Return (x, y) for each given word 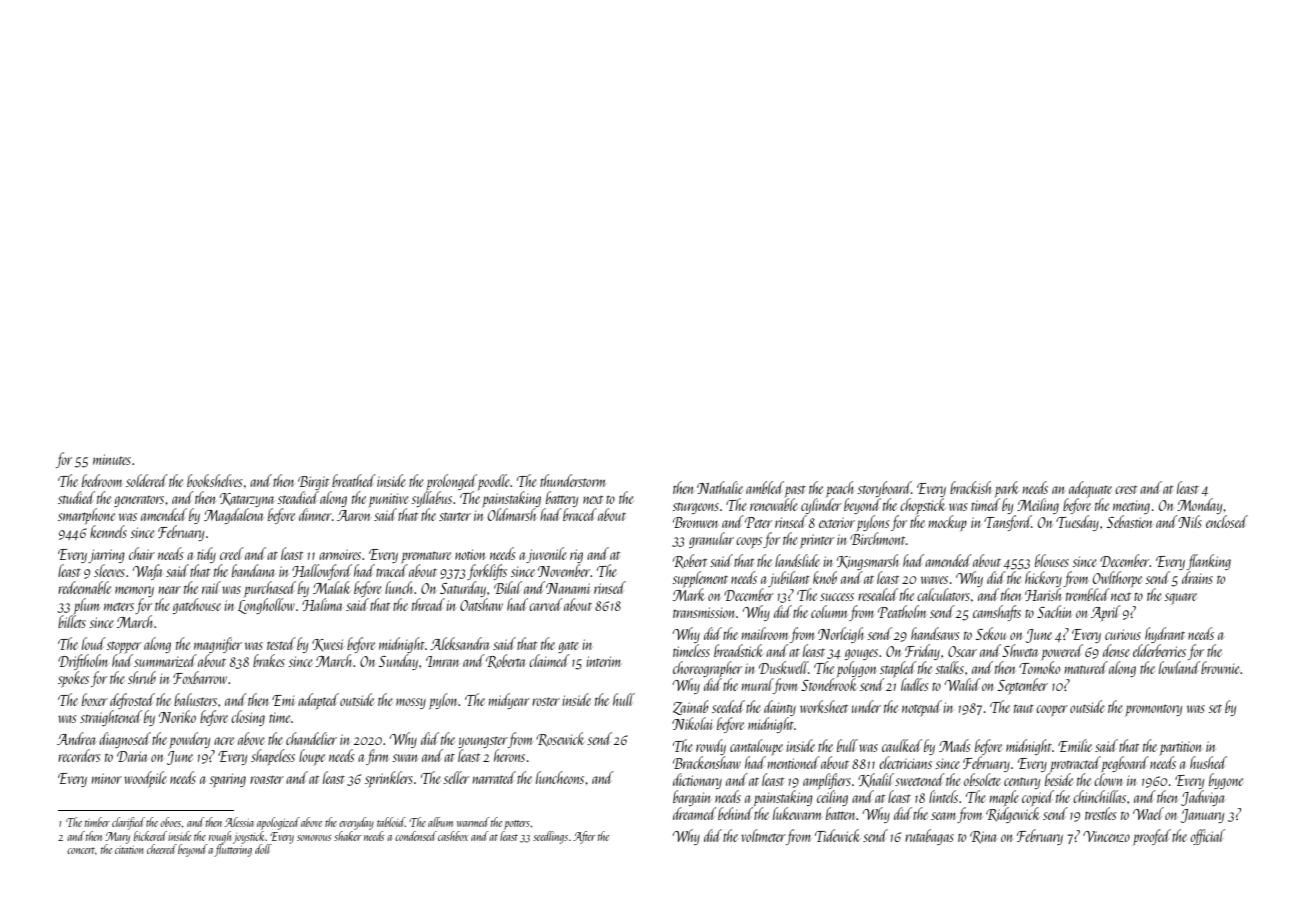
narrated (494, 777)
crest (1126, 489)
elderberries (1159, 650)
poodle (493, 482)
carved (546, 604)
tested (281, 643)
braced (580, 514)
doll (263, 849)
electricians (905, 762)
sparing (227, 780)
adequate (1090, 490)
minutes (112, 459)
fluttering (233, 850)
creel (232, 553)
